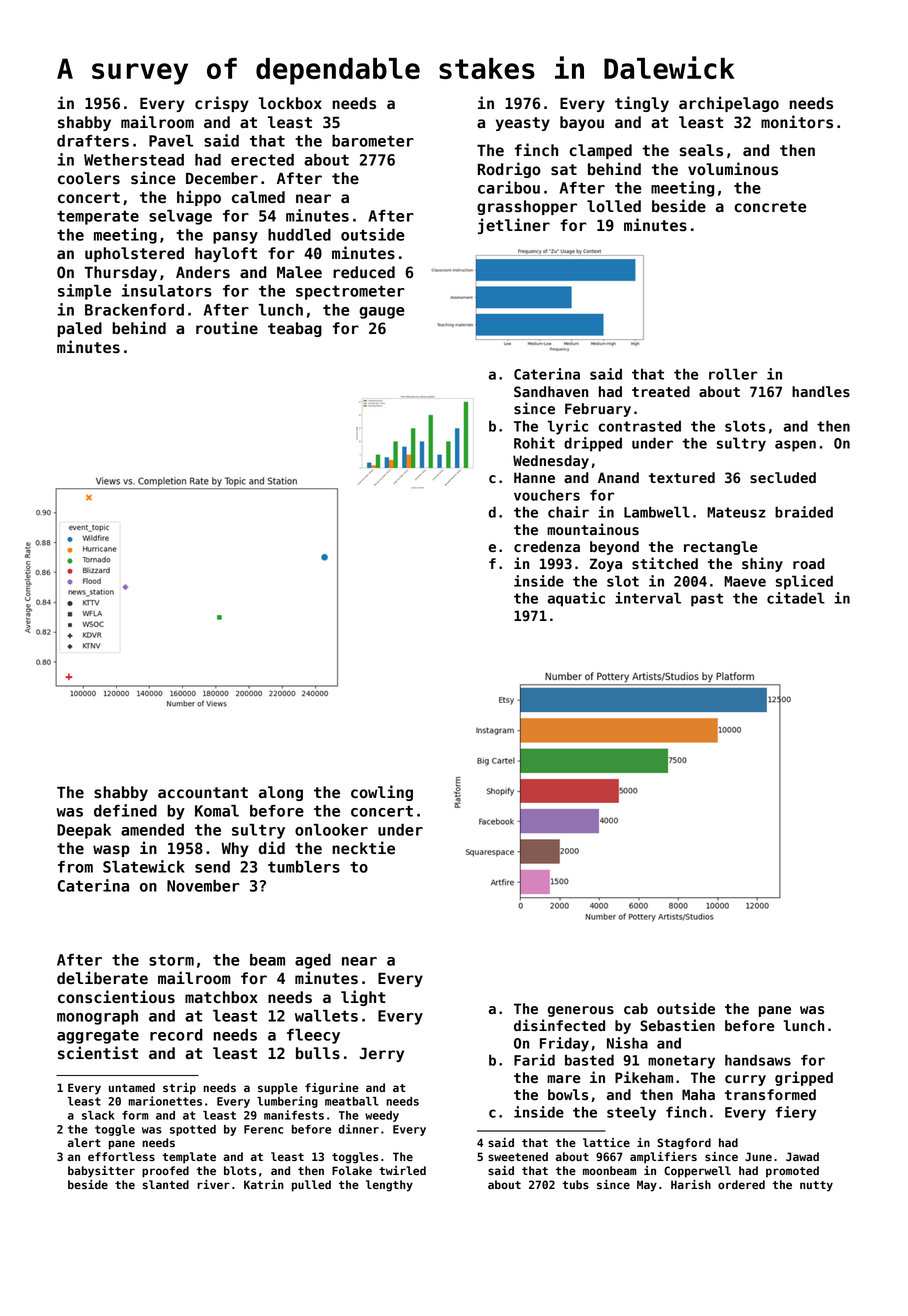 The height and width of the image is (1316, 908). I want to click on handsaws, so click(758, 1060).
